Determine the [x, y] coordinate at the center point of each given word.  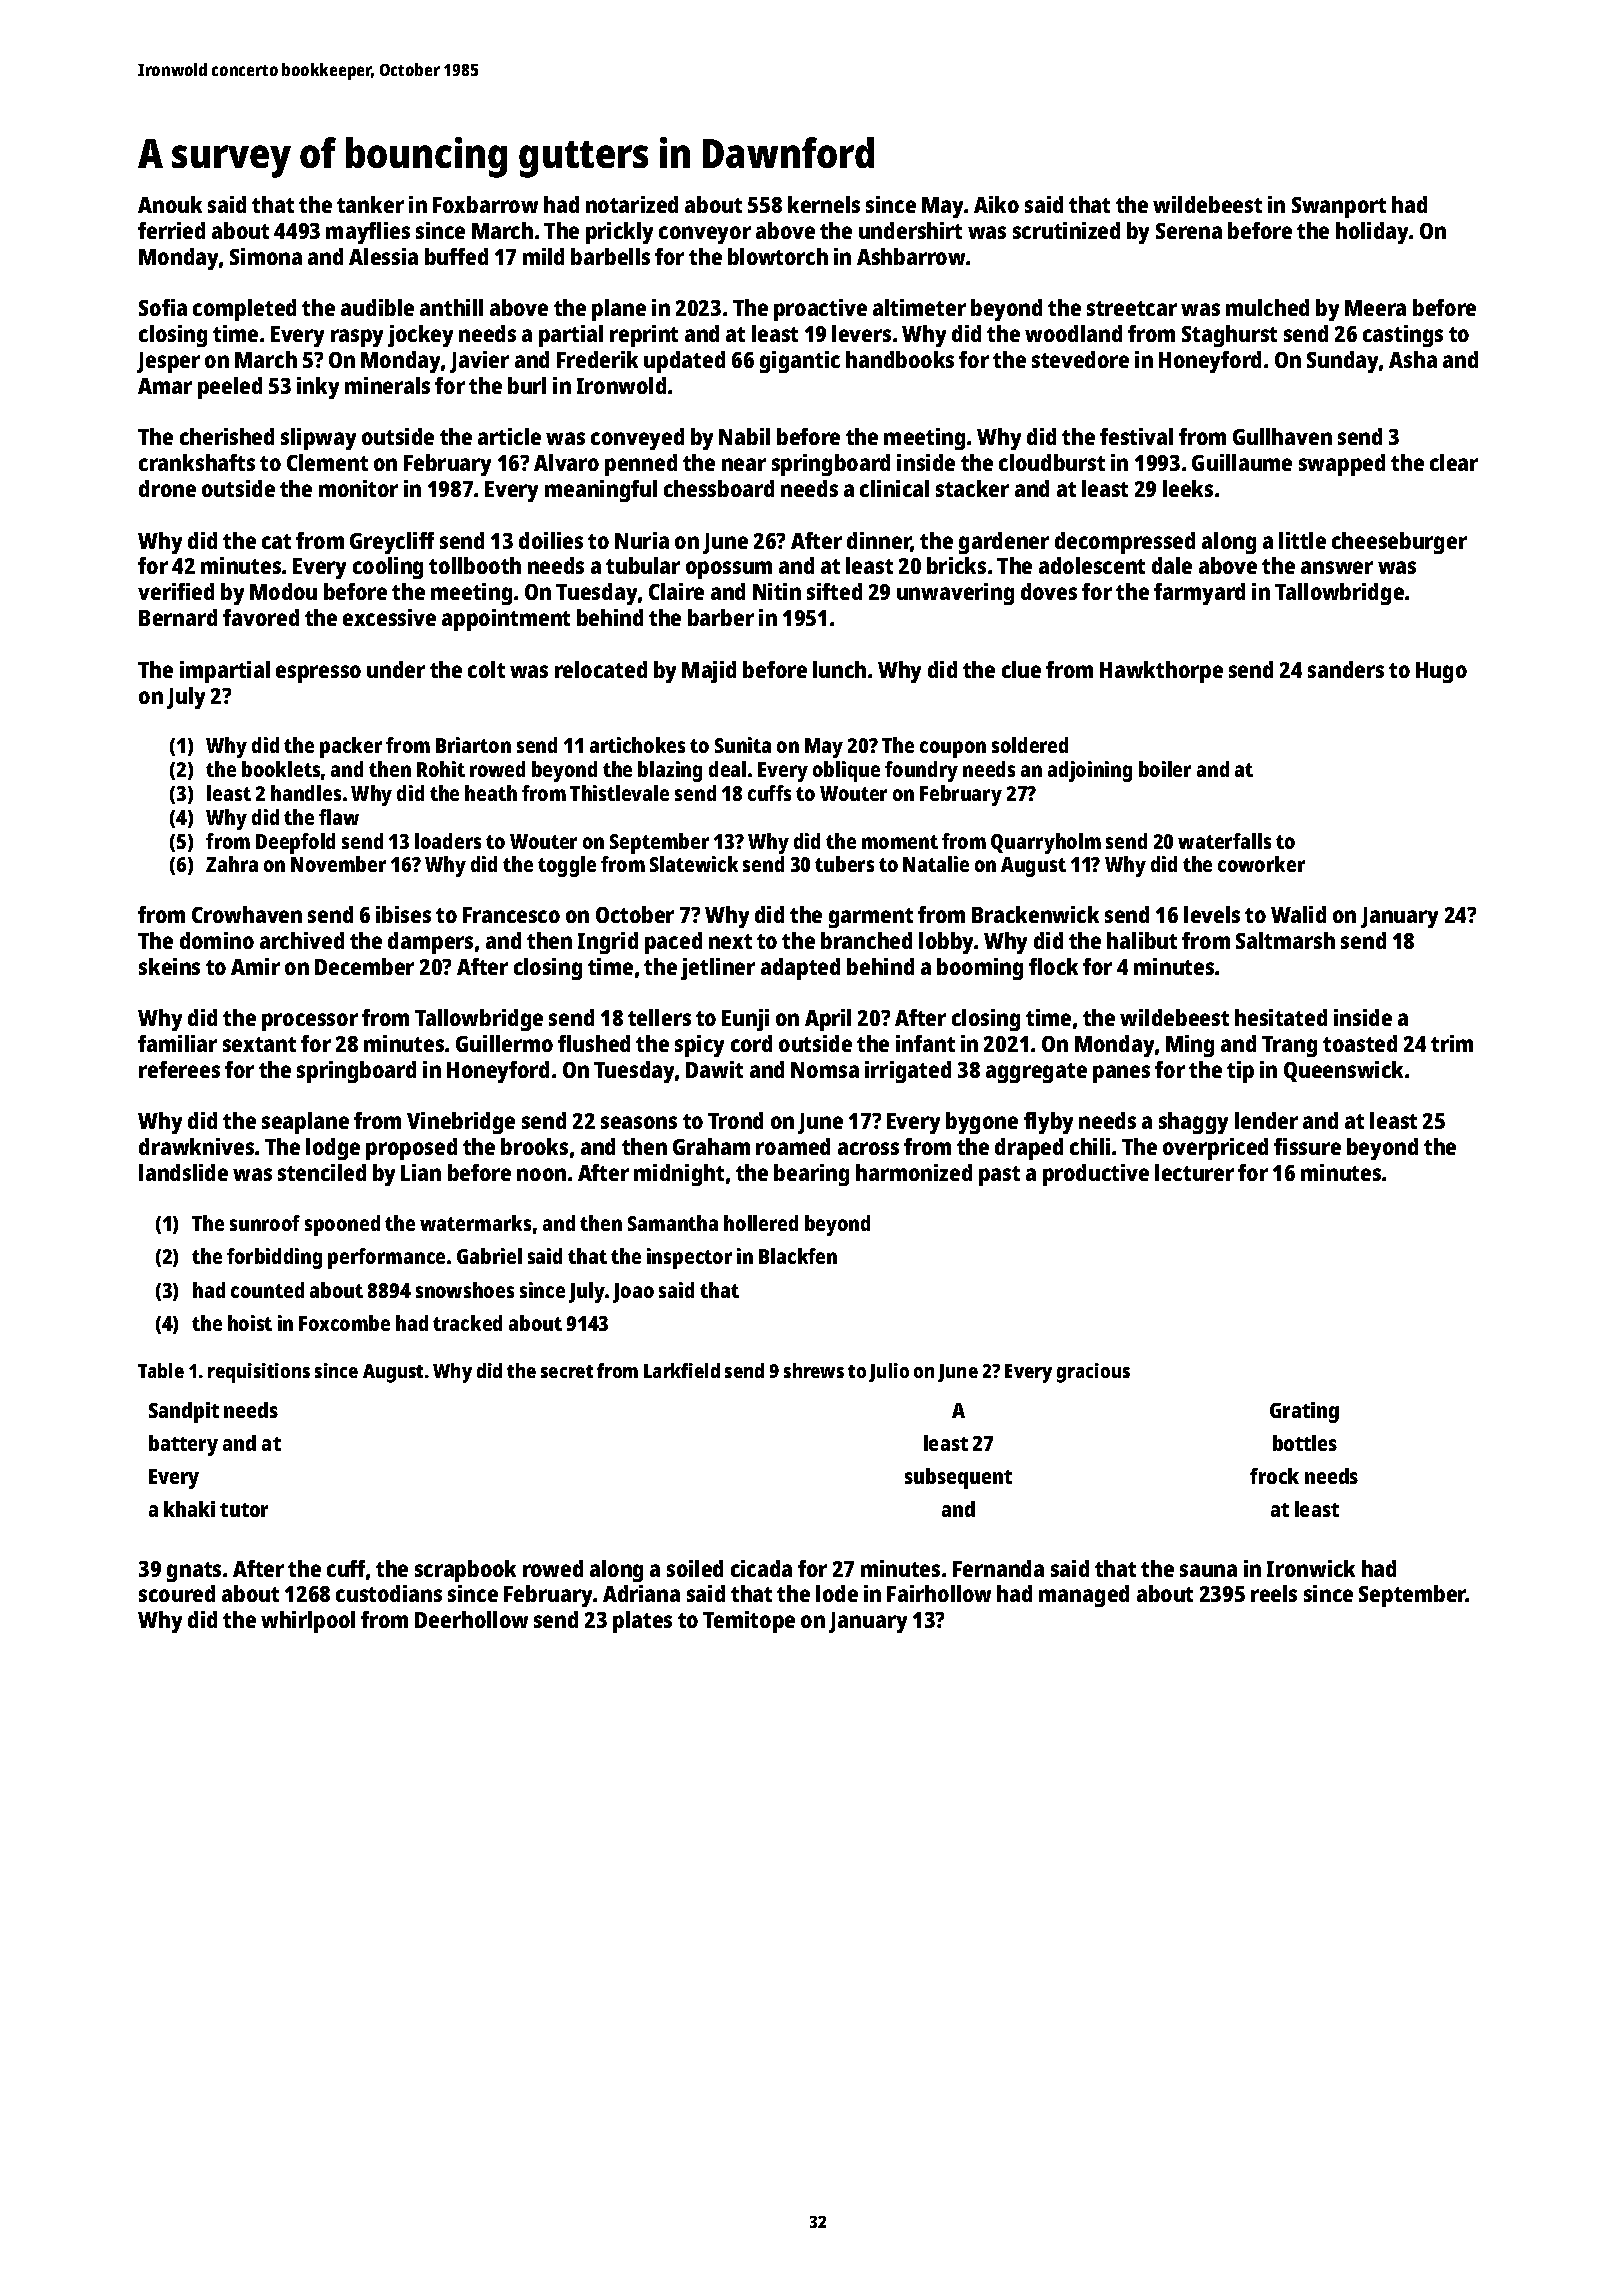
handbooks [900, 359]
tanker [370, 204]
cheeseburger [1399, 543]
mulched [1267, 307]
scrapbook [465, 1571]
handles [306, 793]
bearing [811, 1175]
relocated [601, 669]
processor [310, 1022]
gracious [1093, 1373]
